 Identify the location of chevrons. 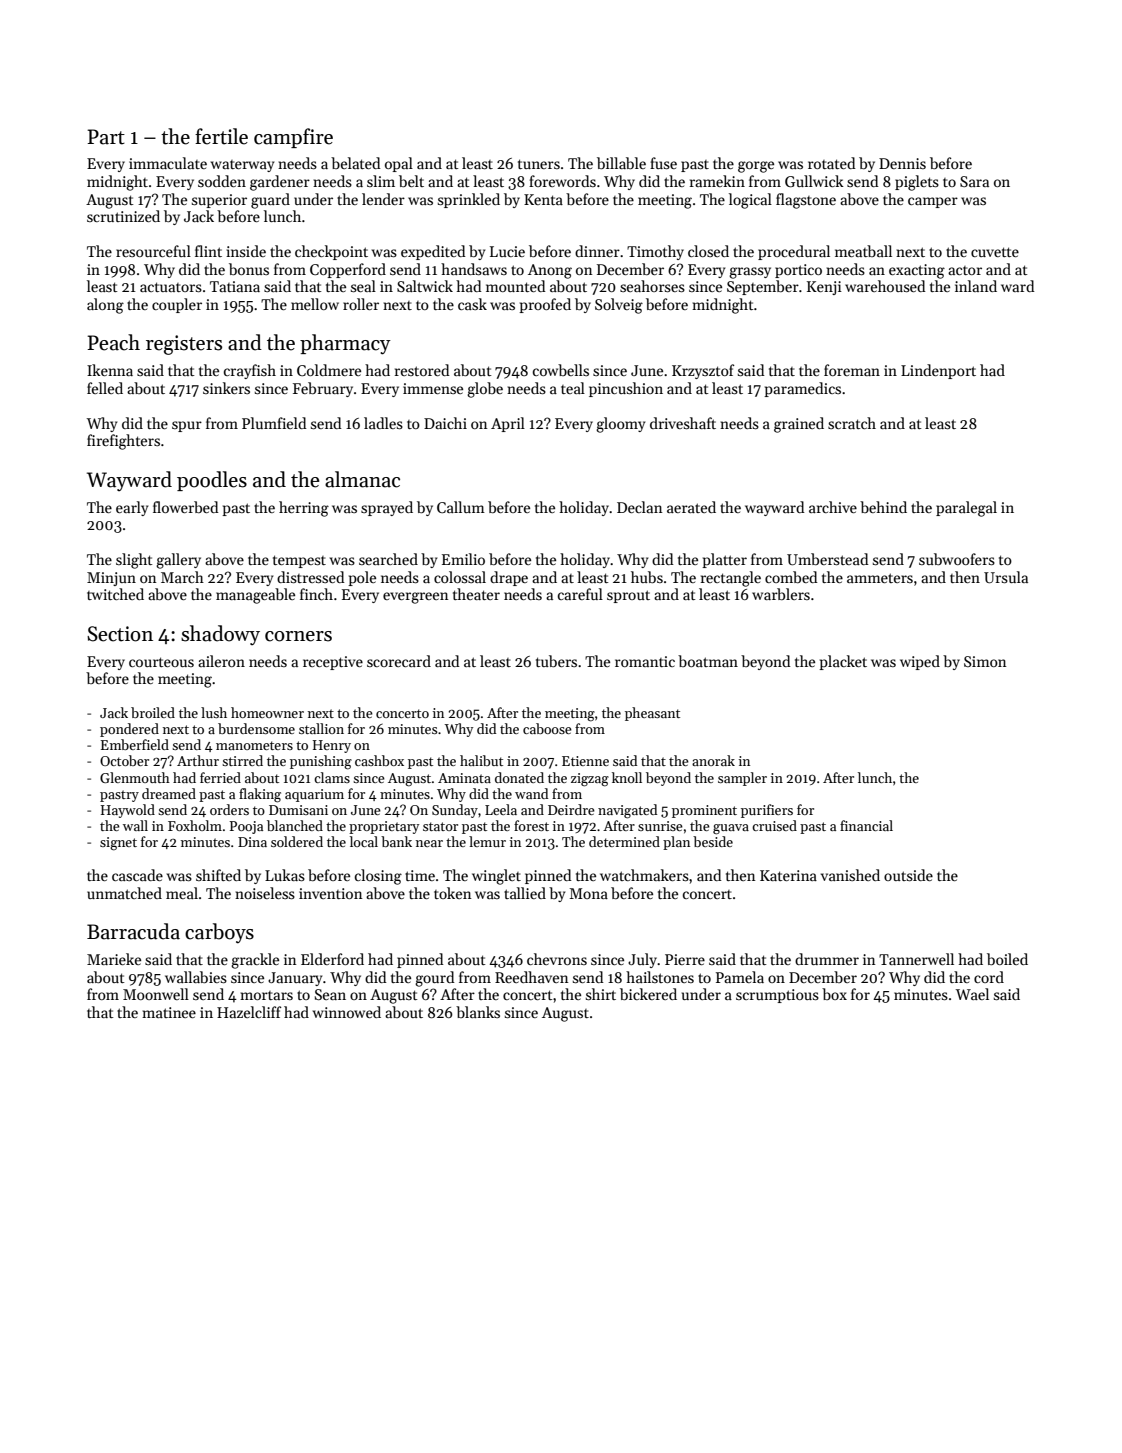
(557, 959).
